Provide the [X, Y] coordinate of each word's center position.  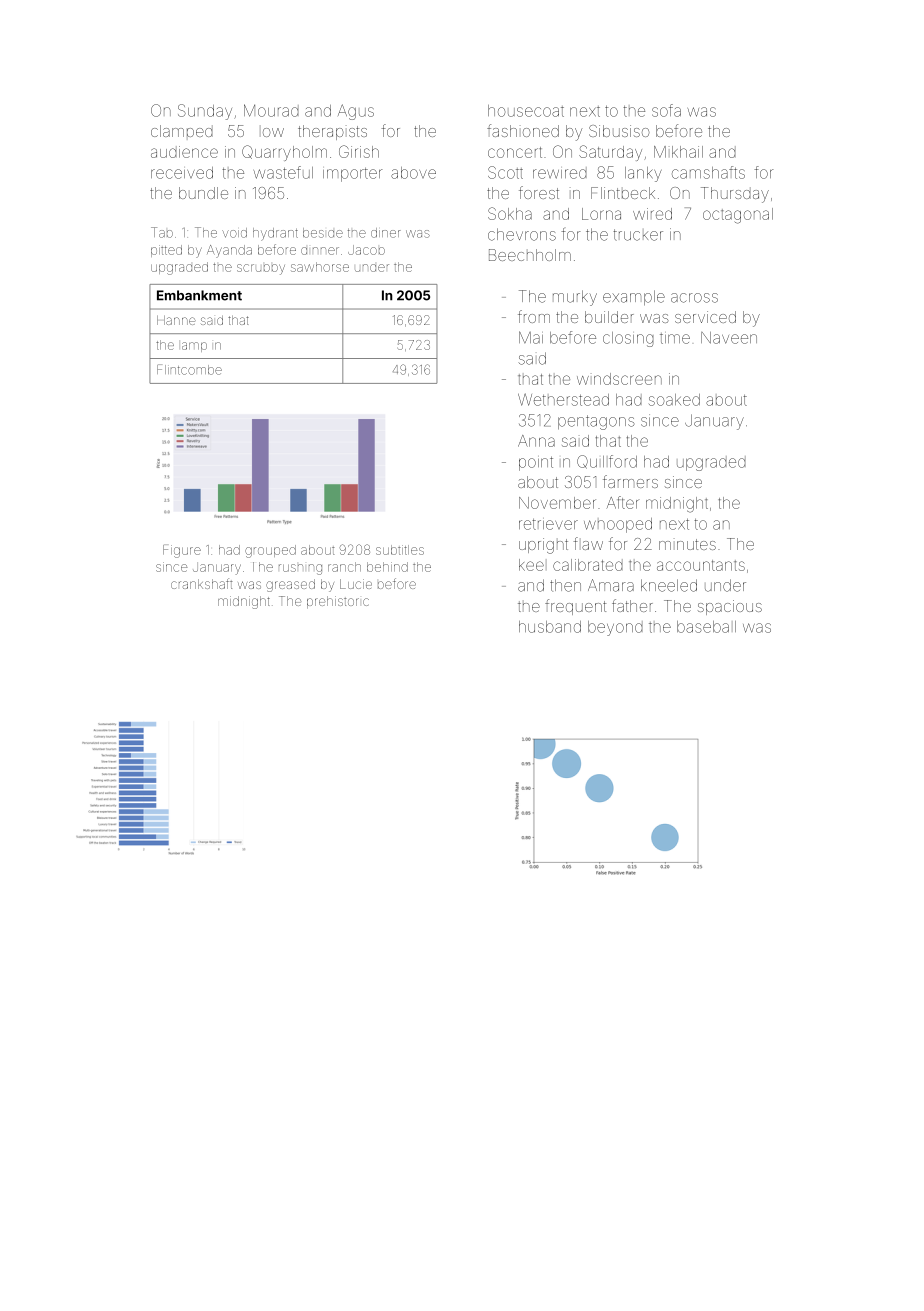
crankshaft [201, 583]
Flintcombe [189, 369]
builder [609, 317]
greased [290, 585]
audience [184, 152]
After [622, 502]
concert [515, 152]
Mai [531, 337]
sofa [666, 110]
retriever [548, 524]
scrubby [261, 269]
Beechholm [530, 255]
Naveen [729, 338]
